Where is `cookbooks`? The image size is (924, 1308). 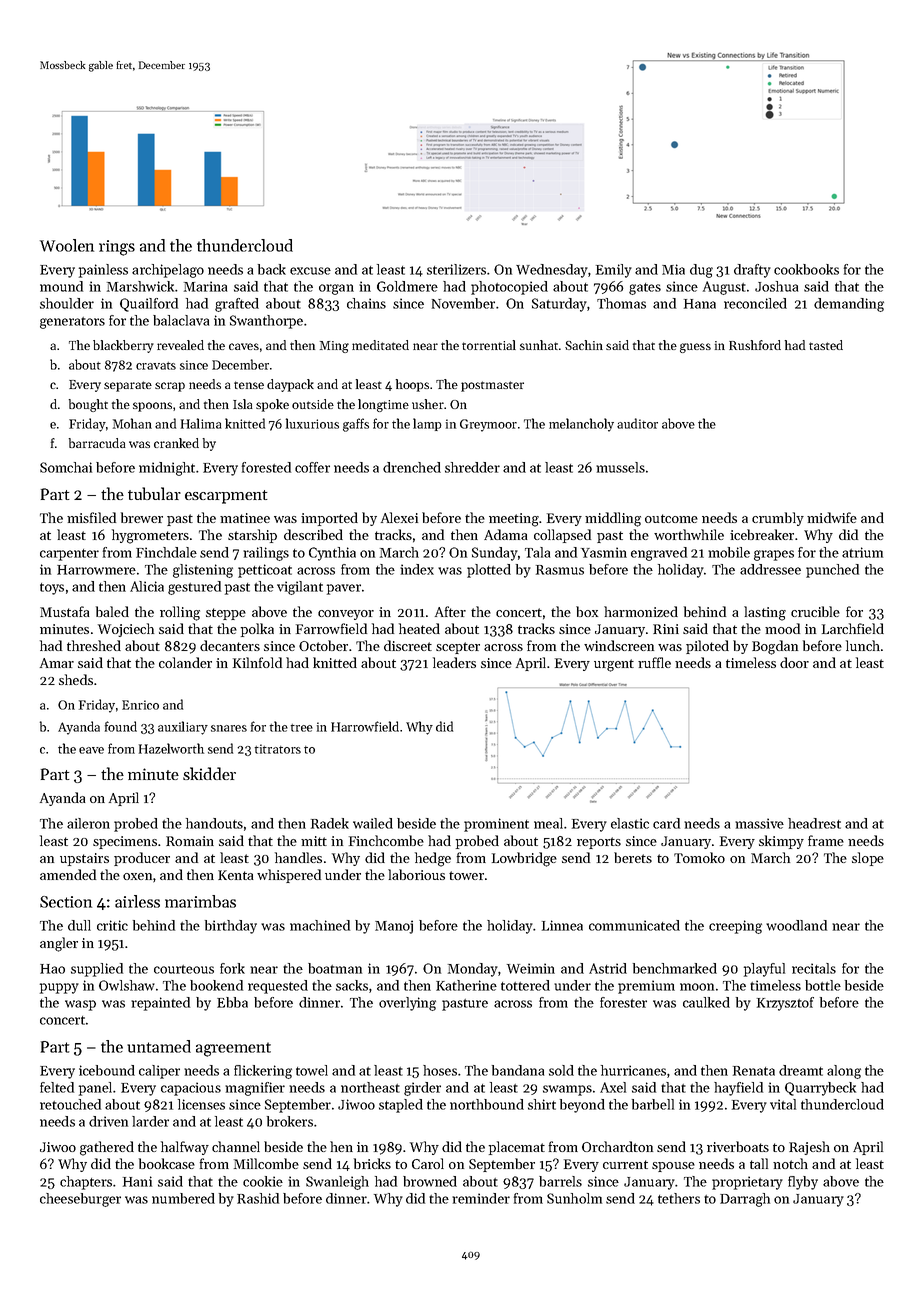
cookbooks is located at coordinates (806, 269).
